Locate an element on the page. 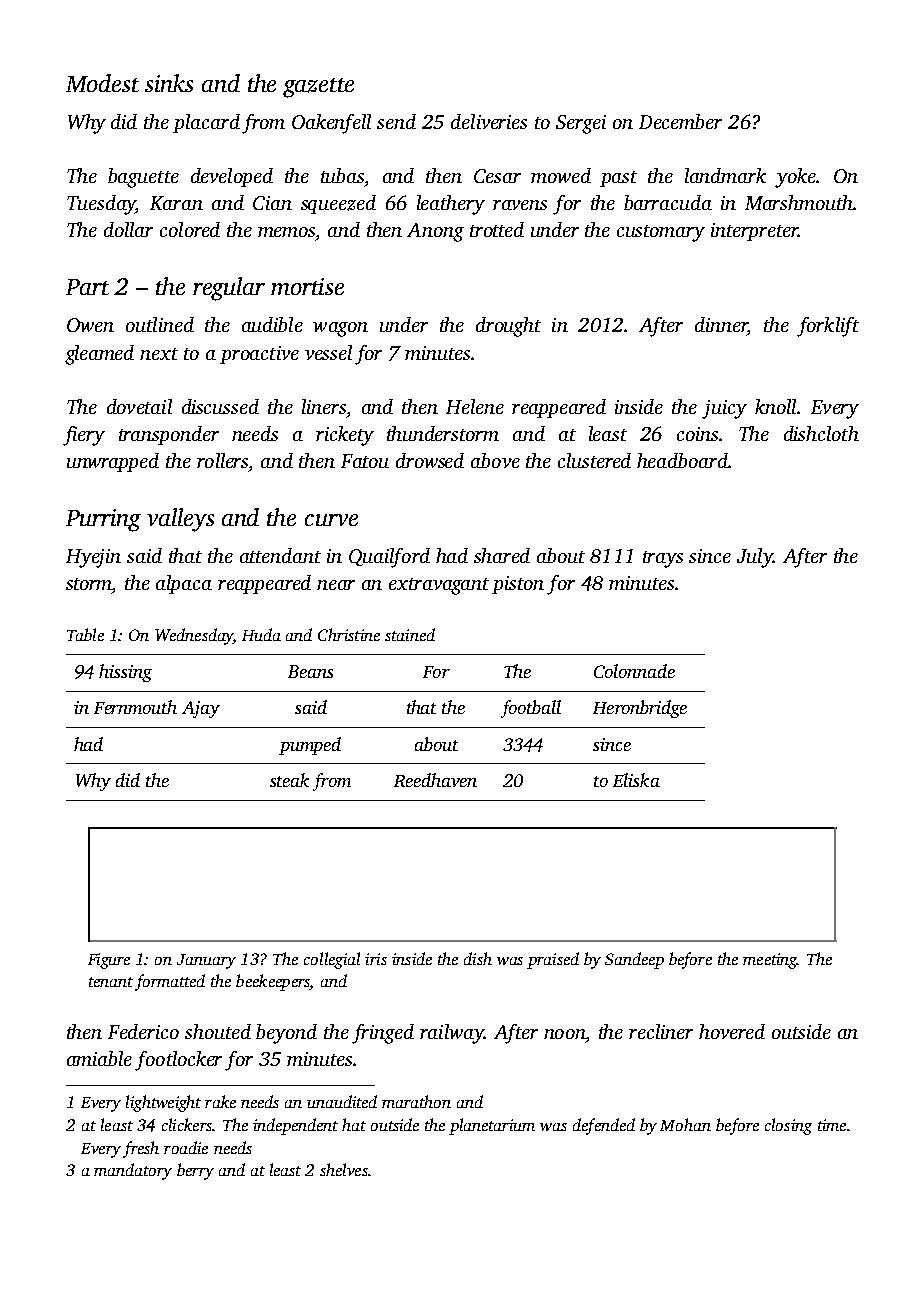 The image size is (924, 1314). dinner is located at coordinates (721, 324).
